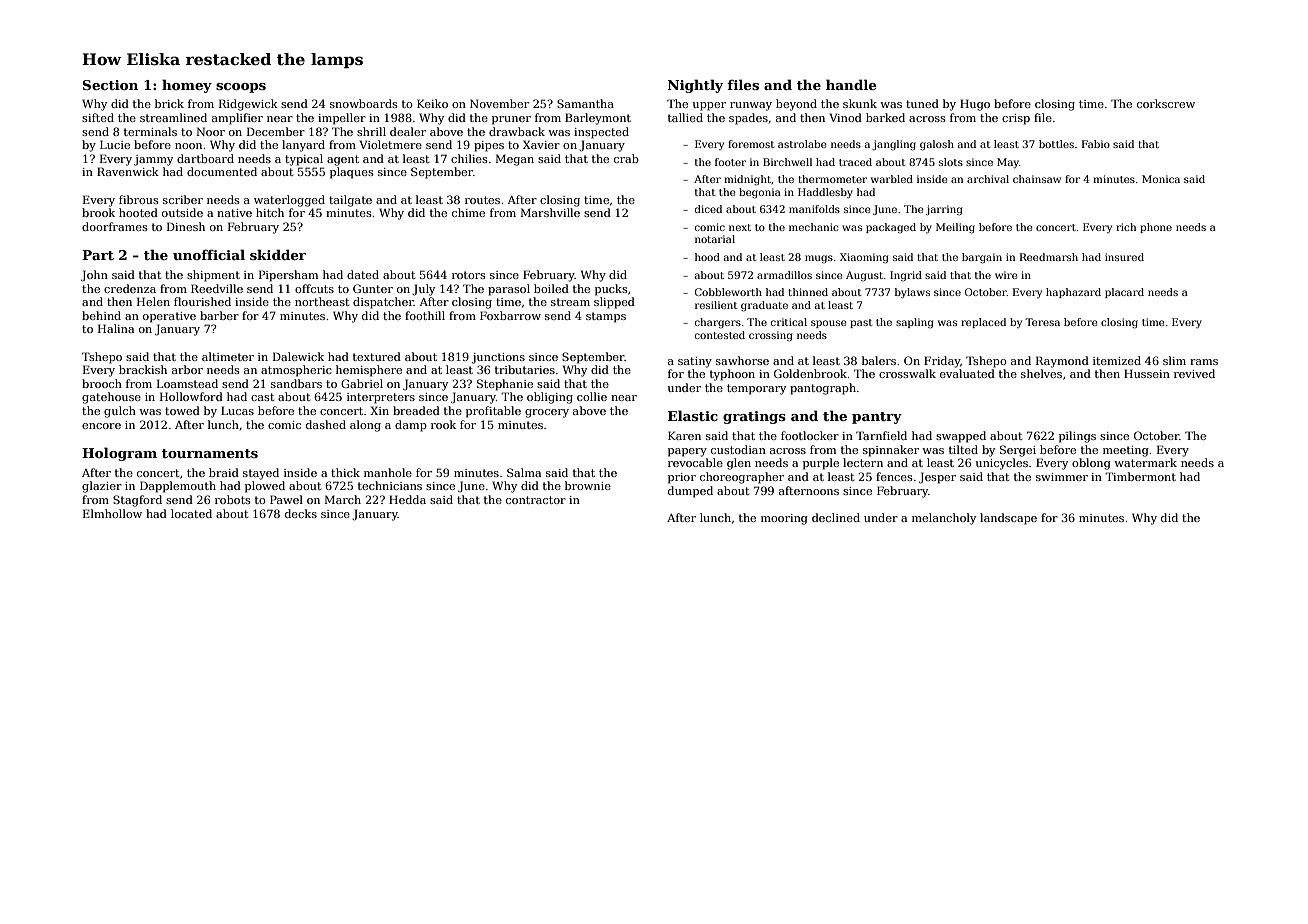 This screenshot has width=1308, height=924. Describe the element at coordinates (498, 358) in the screenshot. I see `junctions` at that location.
